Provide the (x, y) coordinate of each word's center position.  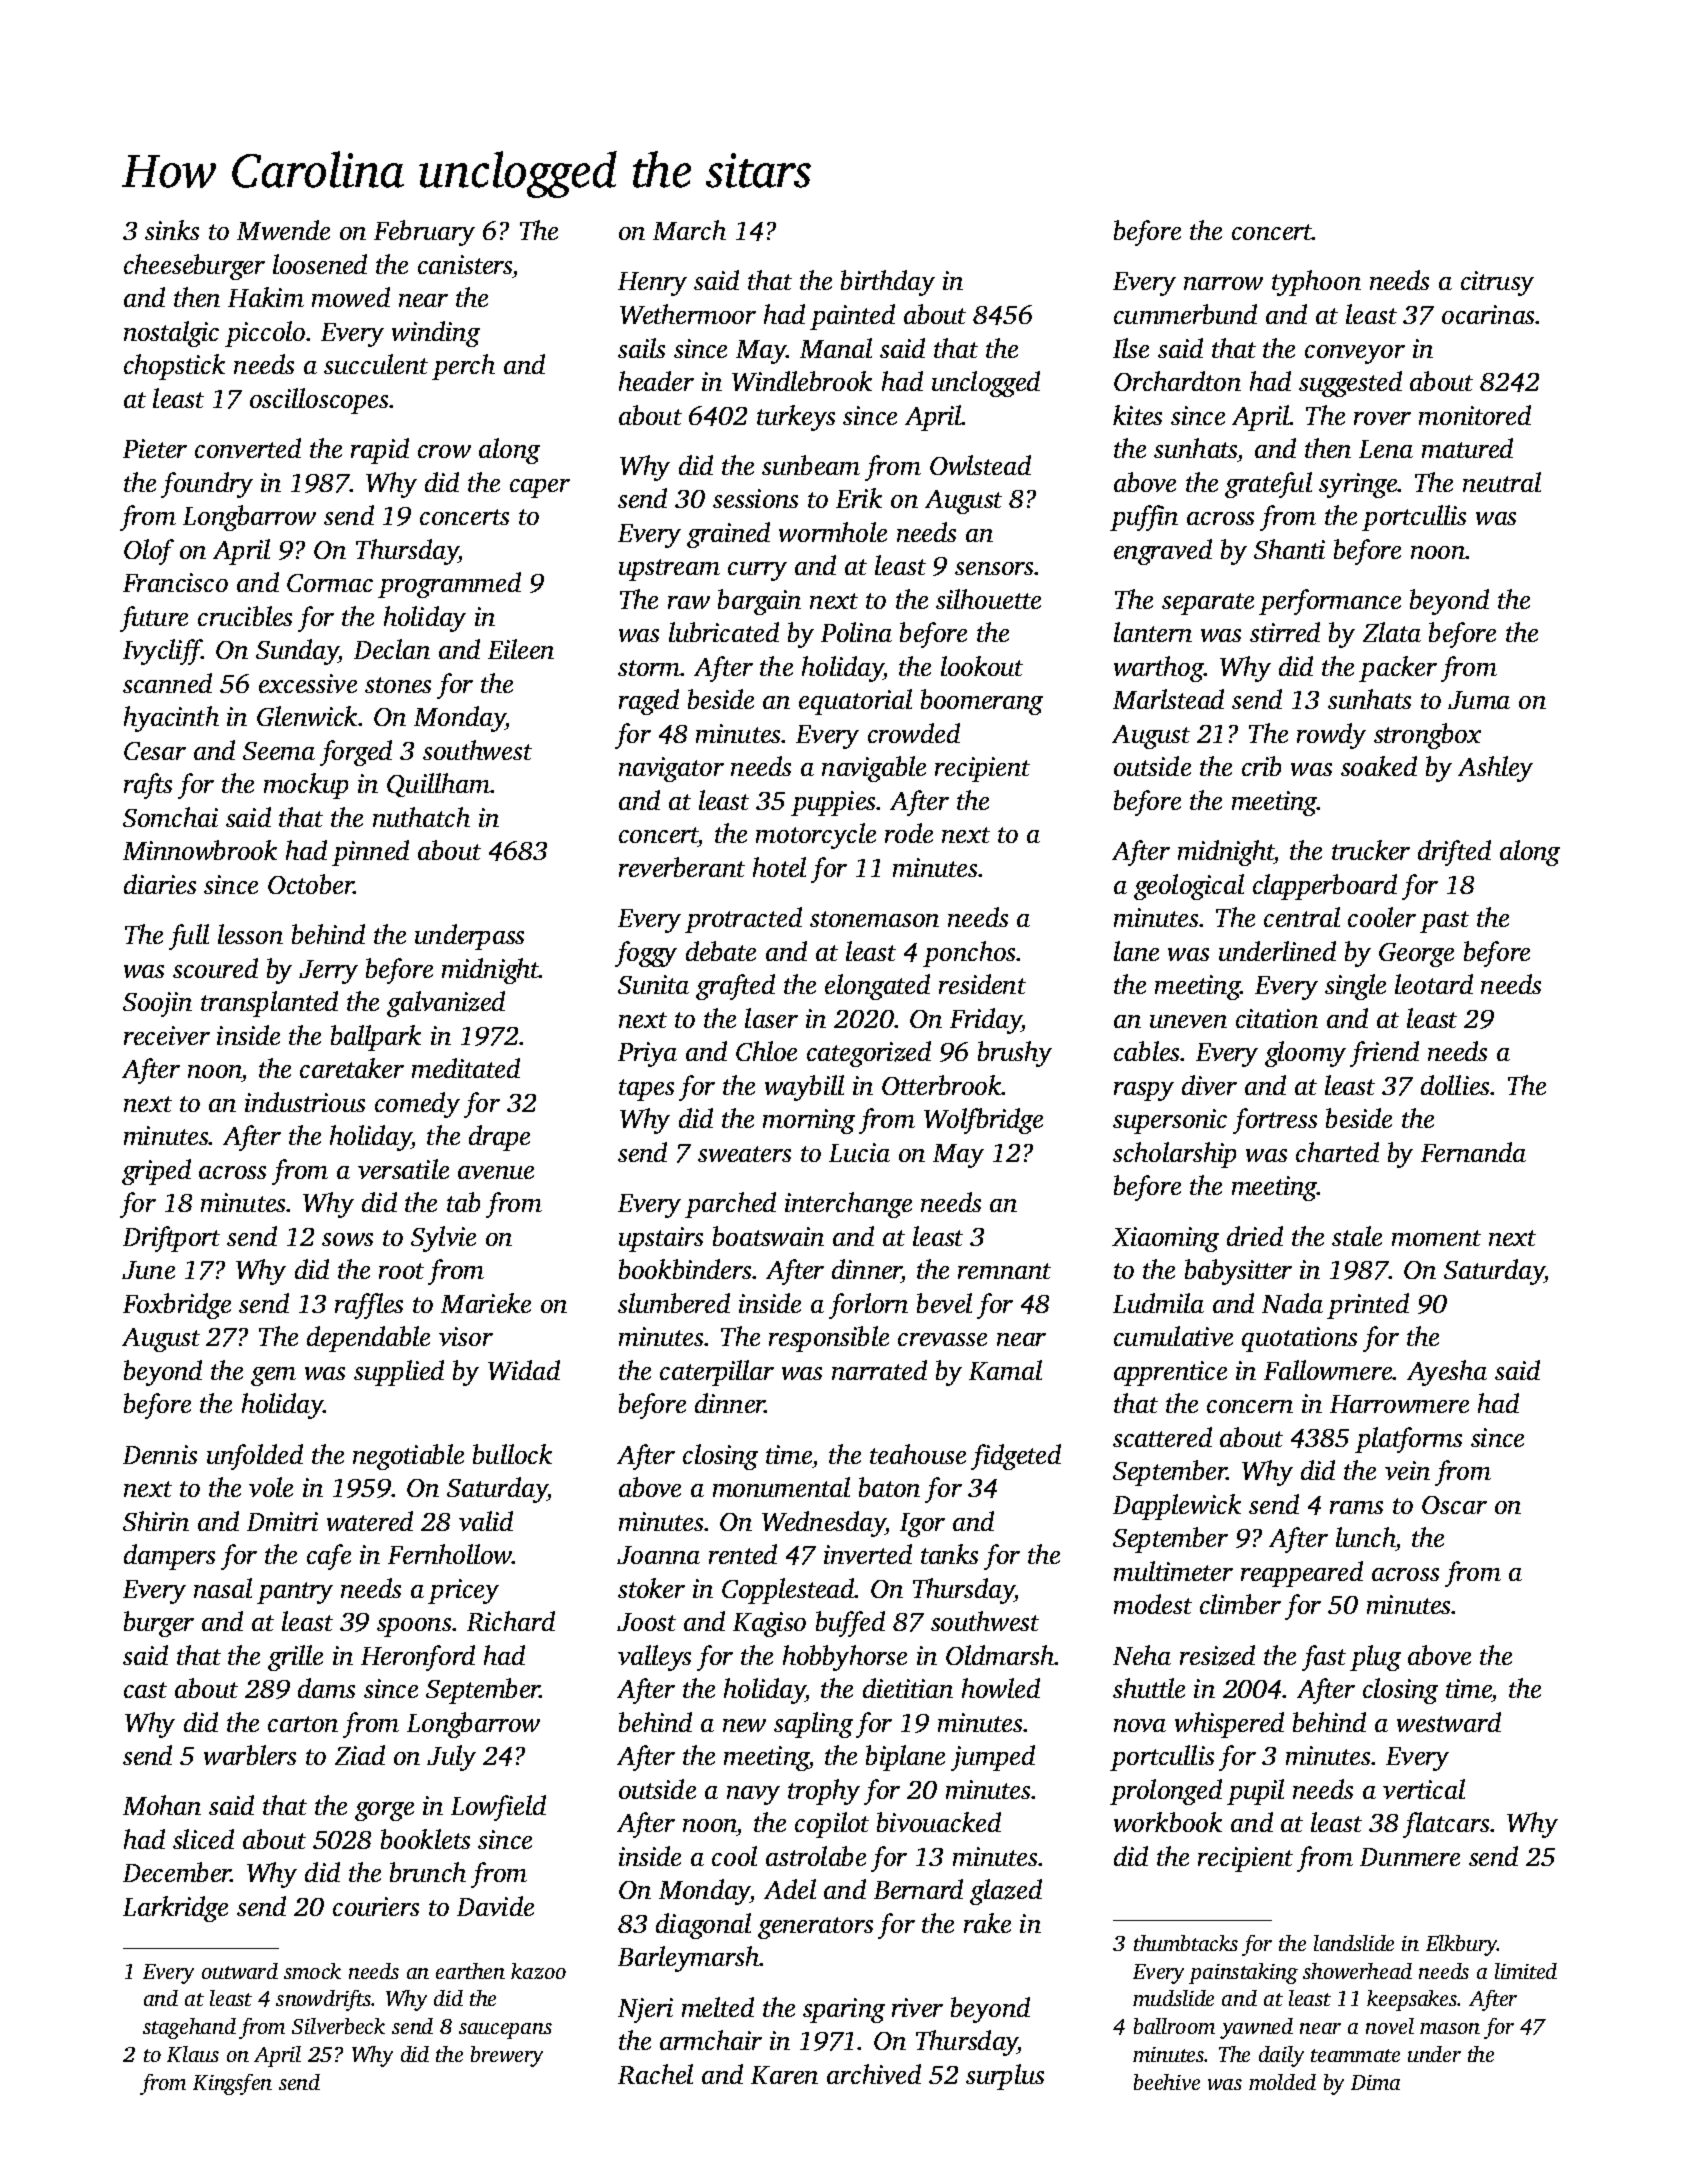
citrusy (1497, 283)
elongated (877, 987)
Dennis (160, 1454)
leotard (1434, 984)
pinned (370, 853)
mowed (351, 297)
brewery (507, 2056)
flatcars (1446, 1825)
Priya (647, 1054)
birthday (888, 283)
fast (1324, 1658)
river (917, 2007)
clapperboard (1325, 887)
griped (156, 1172)
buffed (850, 1624)
